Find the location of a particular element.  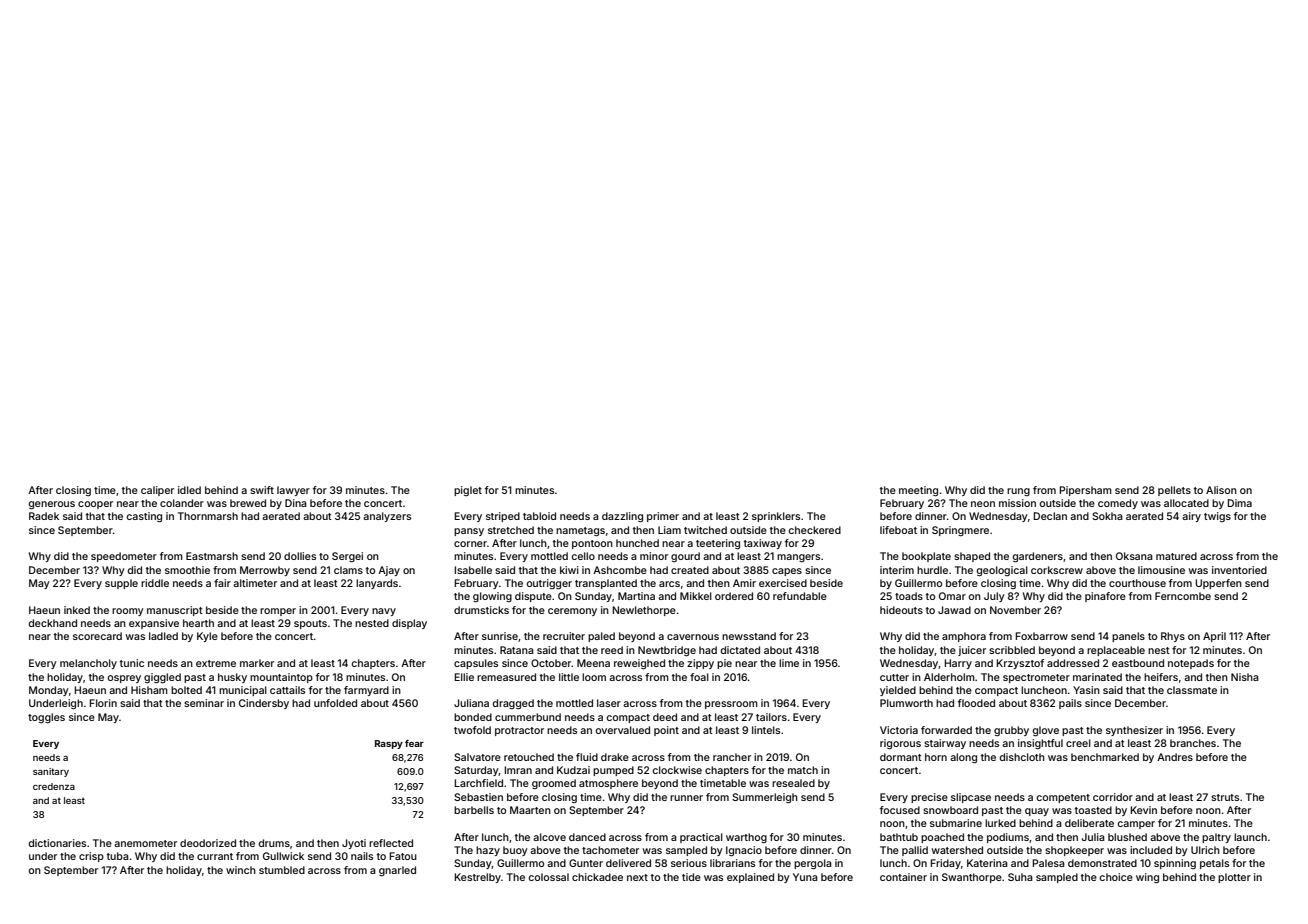

crisp is located at coordinates (91, 857).
